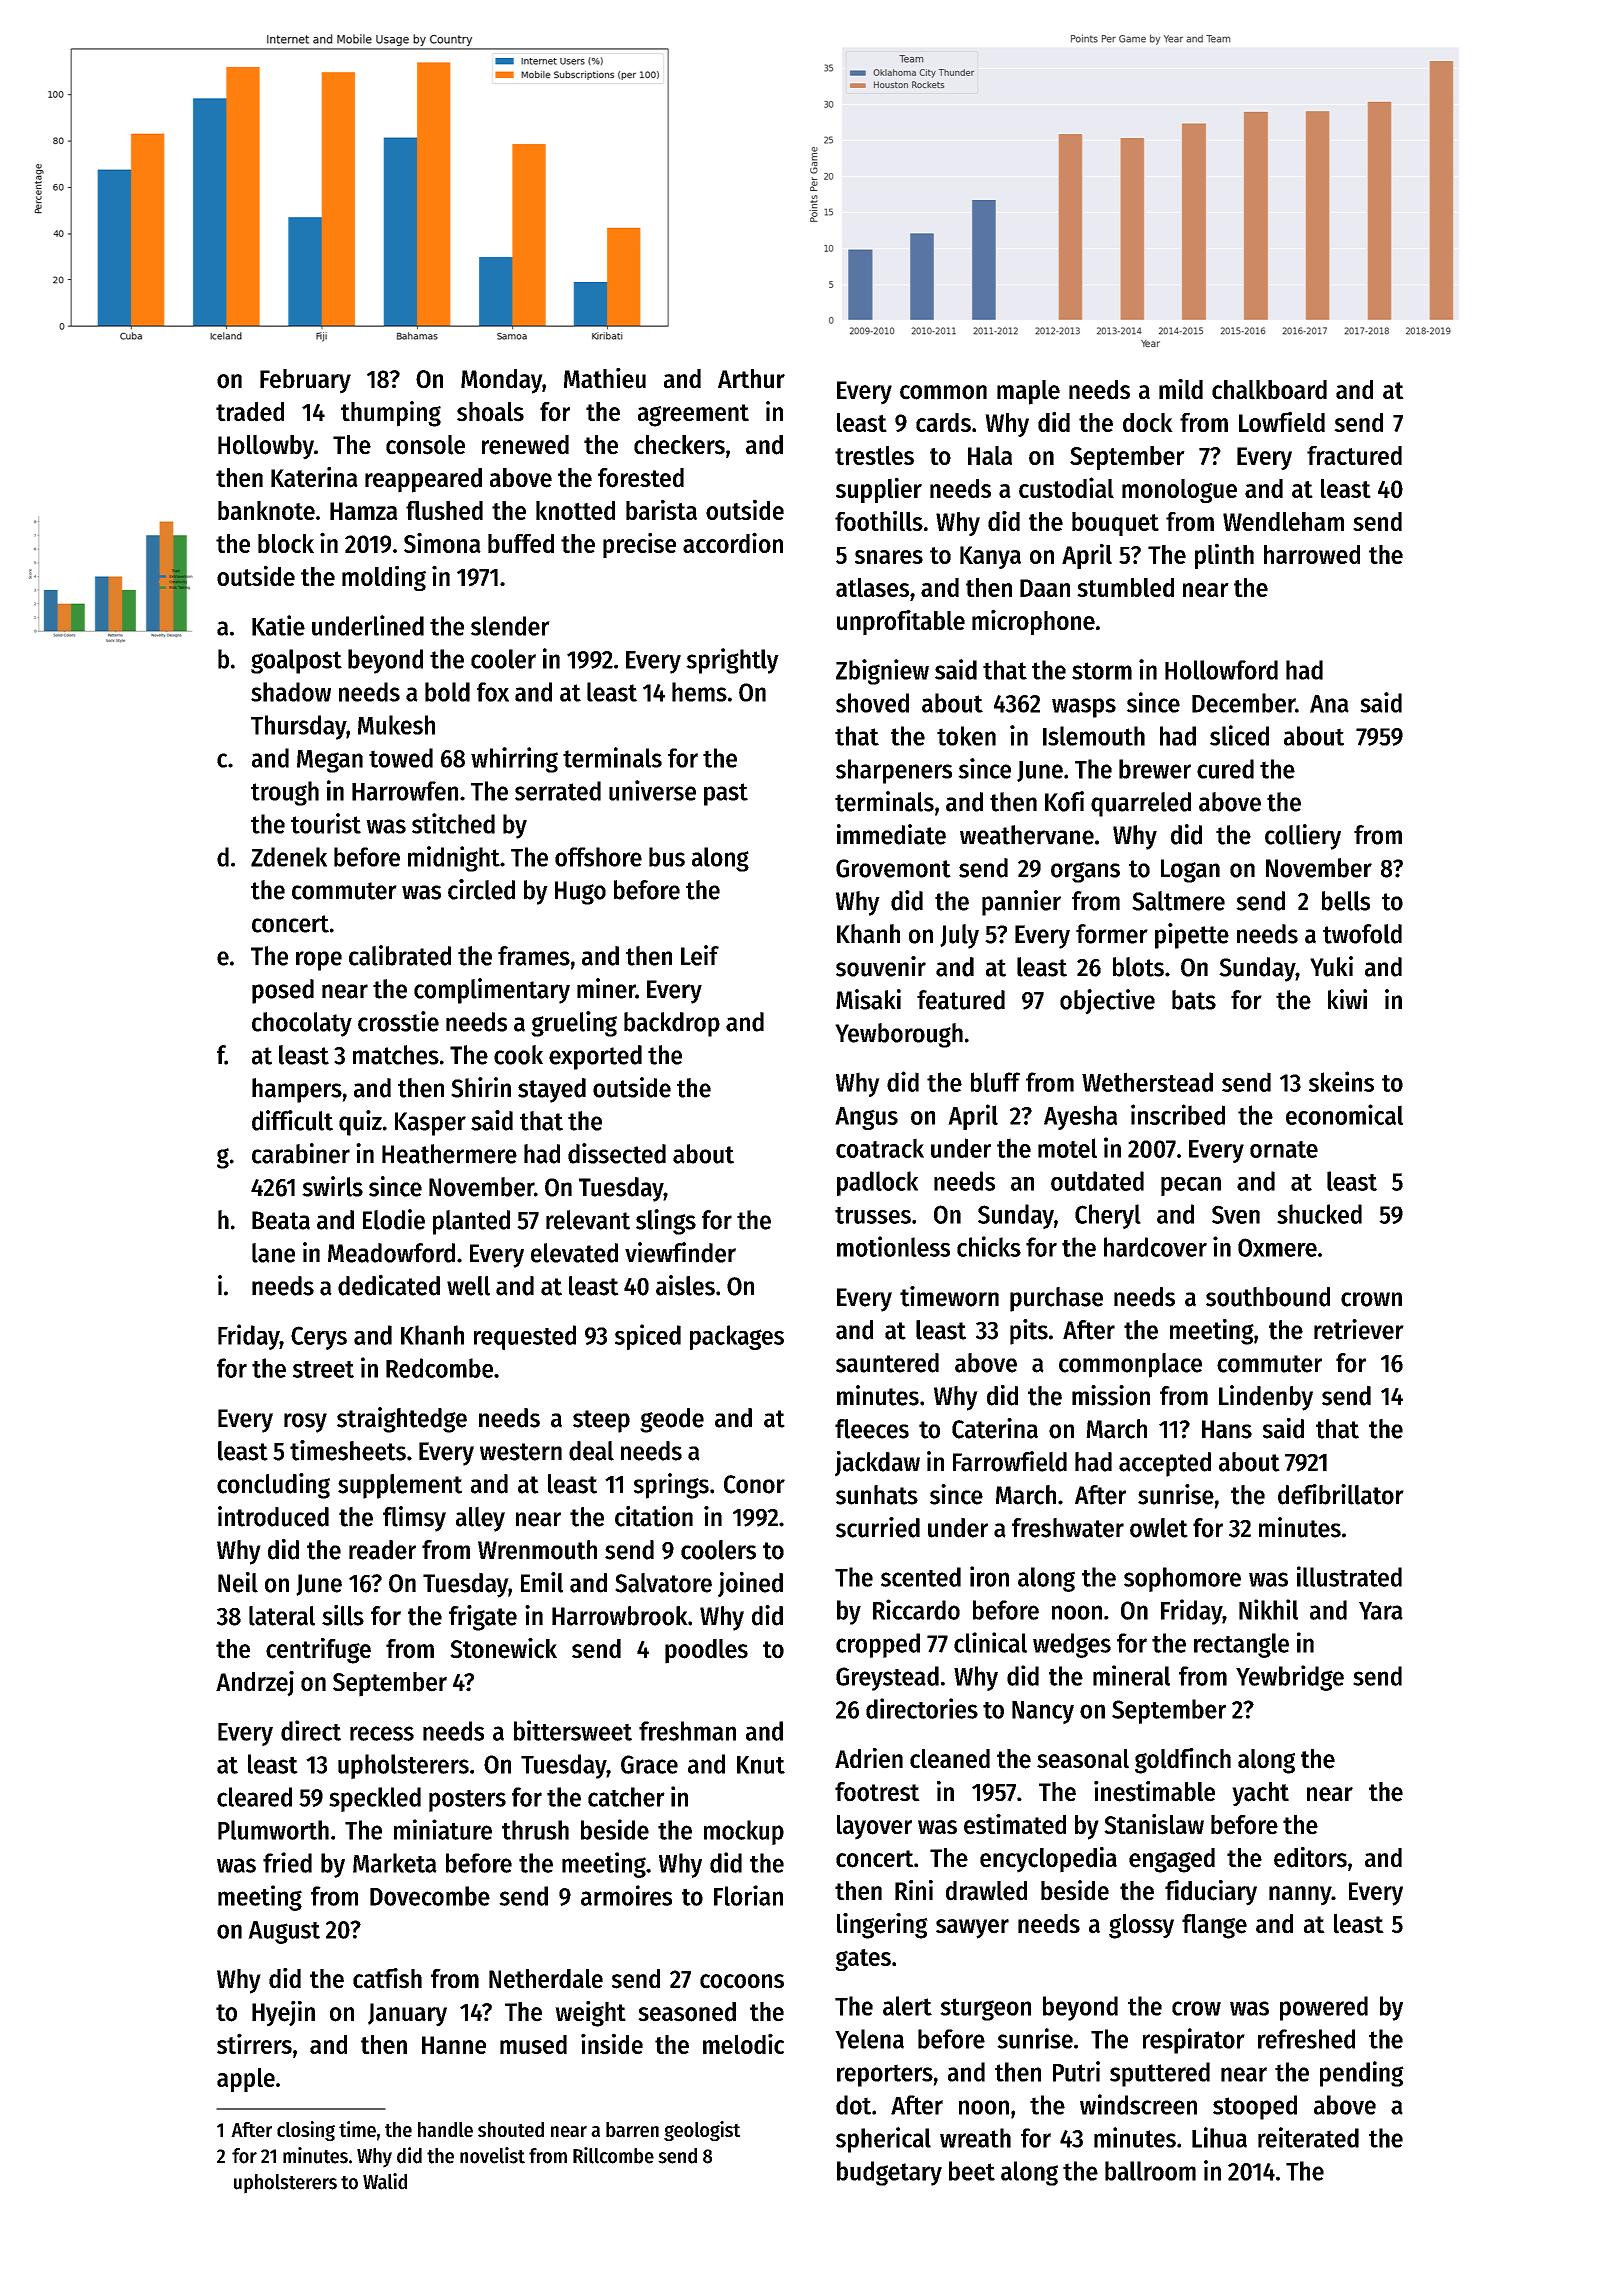 The image size is (1620, 2292). What do you see at coordinates (975, 2138) in the document?
I see `wreath` at bounding box center [975, 2138].
